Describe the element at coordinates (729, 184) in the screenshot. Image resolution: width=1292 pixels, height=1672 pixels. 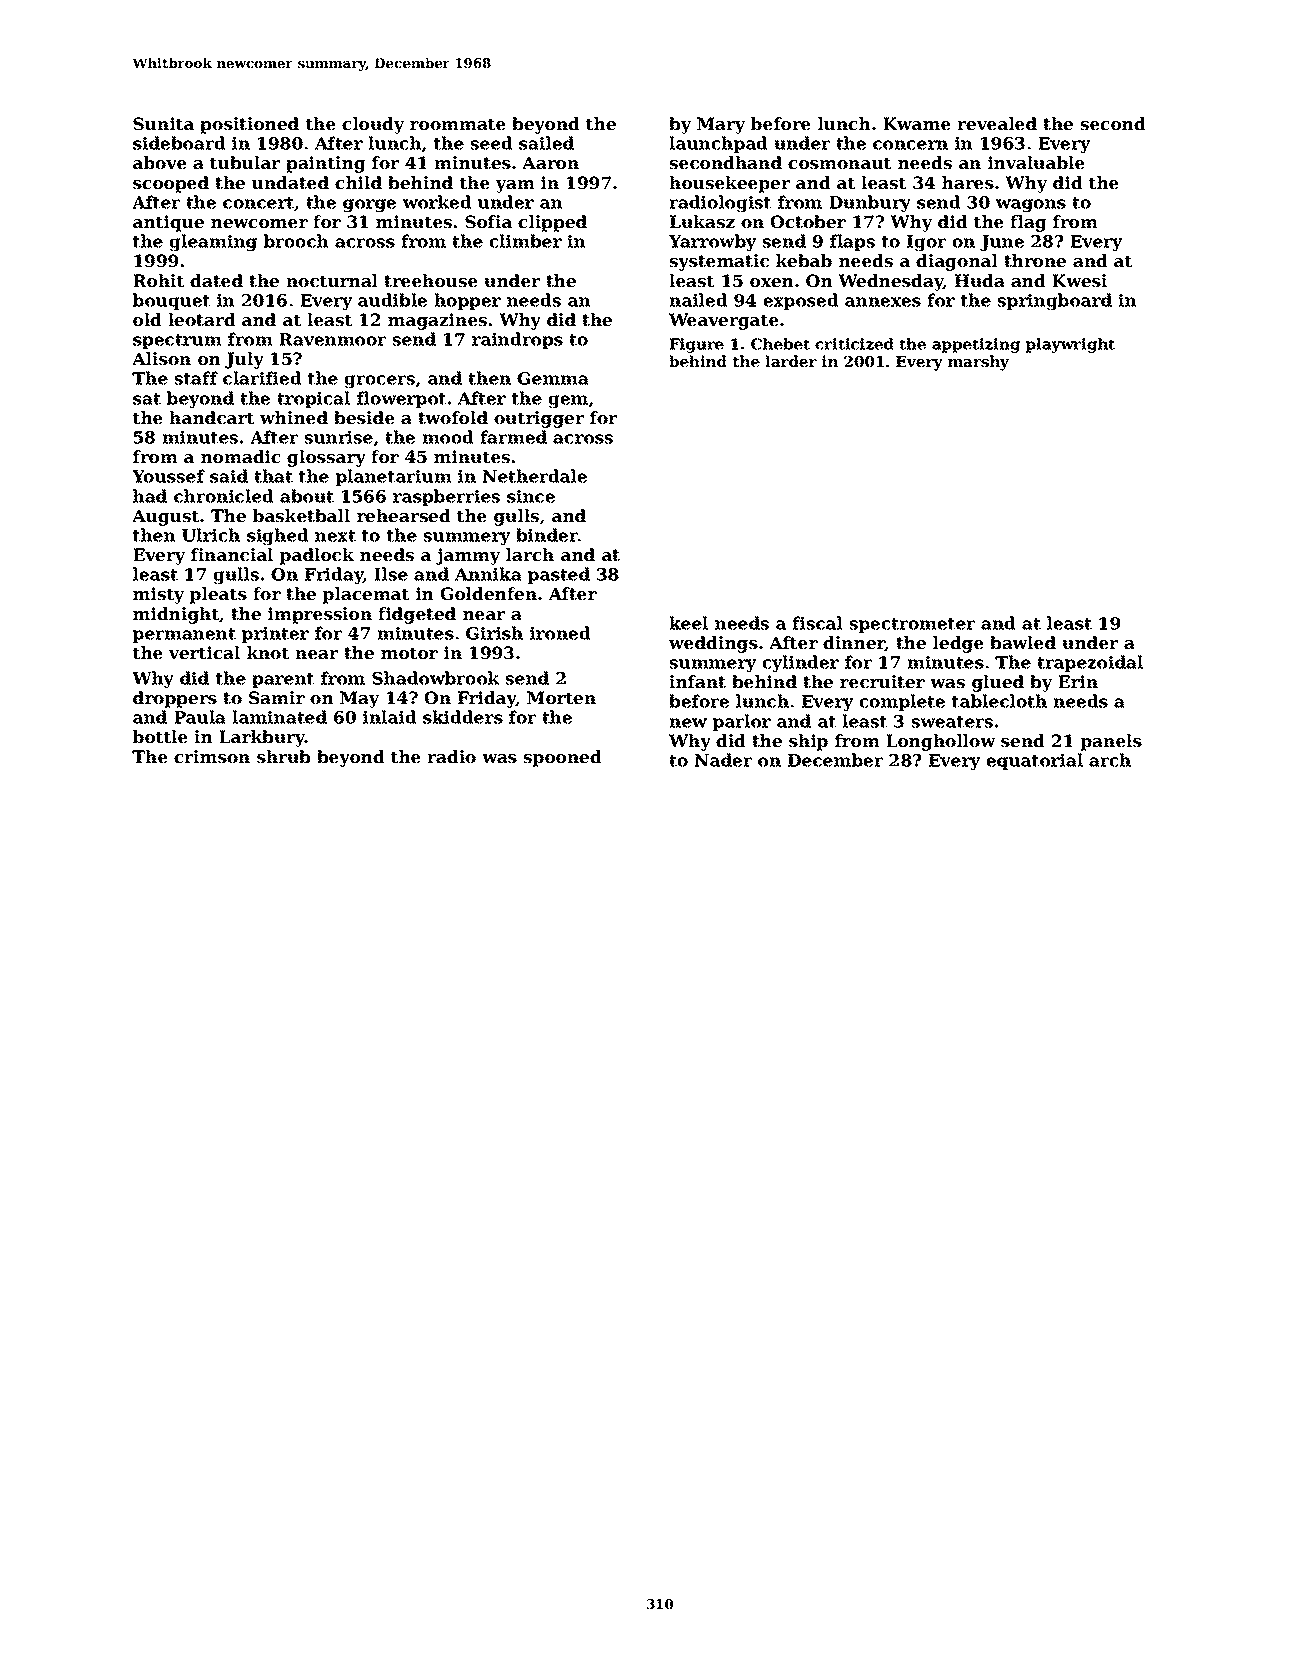
I see `housekeeper` at that location.
